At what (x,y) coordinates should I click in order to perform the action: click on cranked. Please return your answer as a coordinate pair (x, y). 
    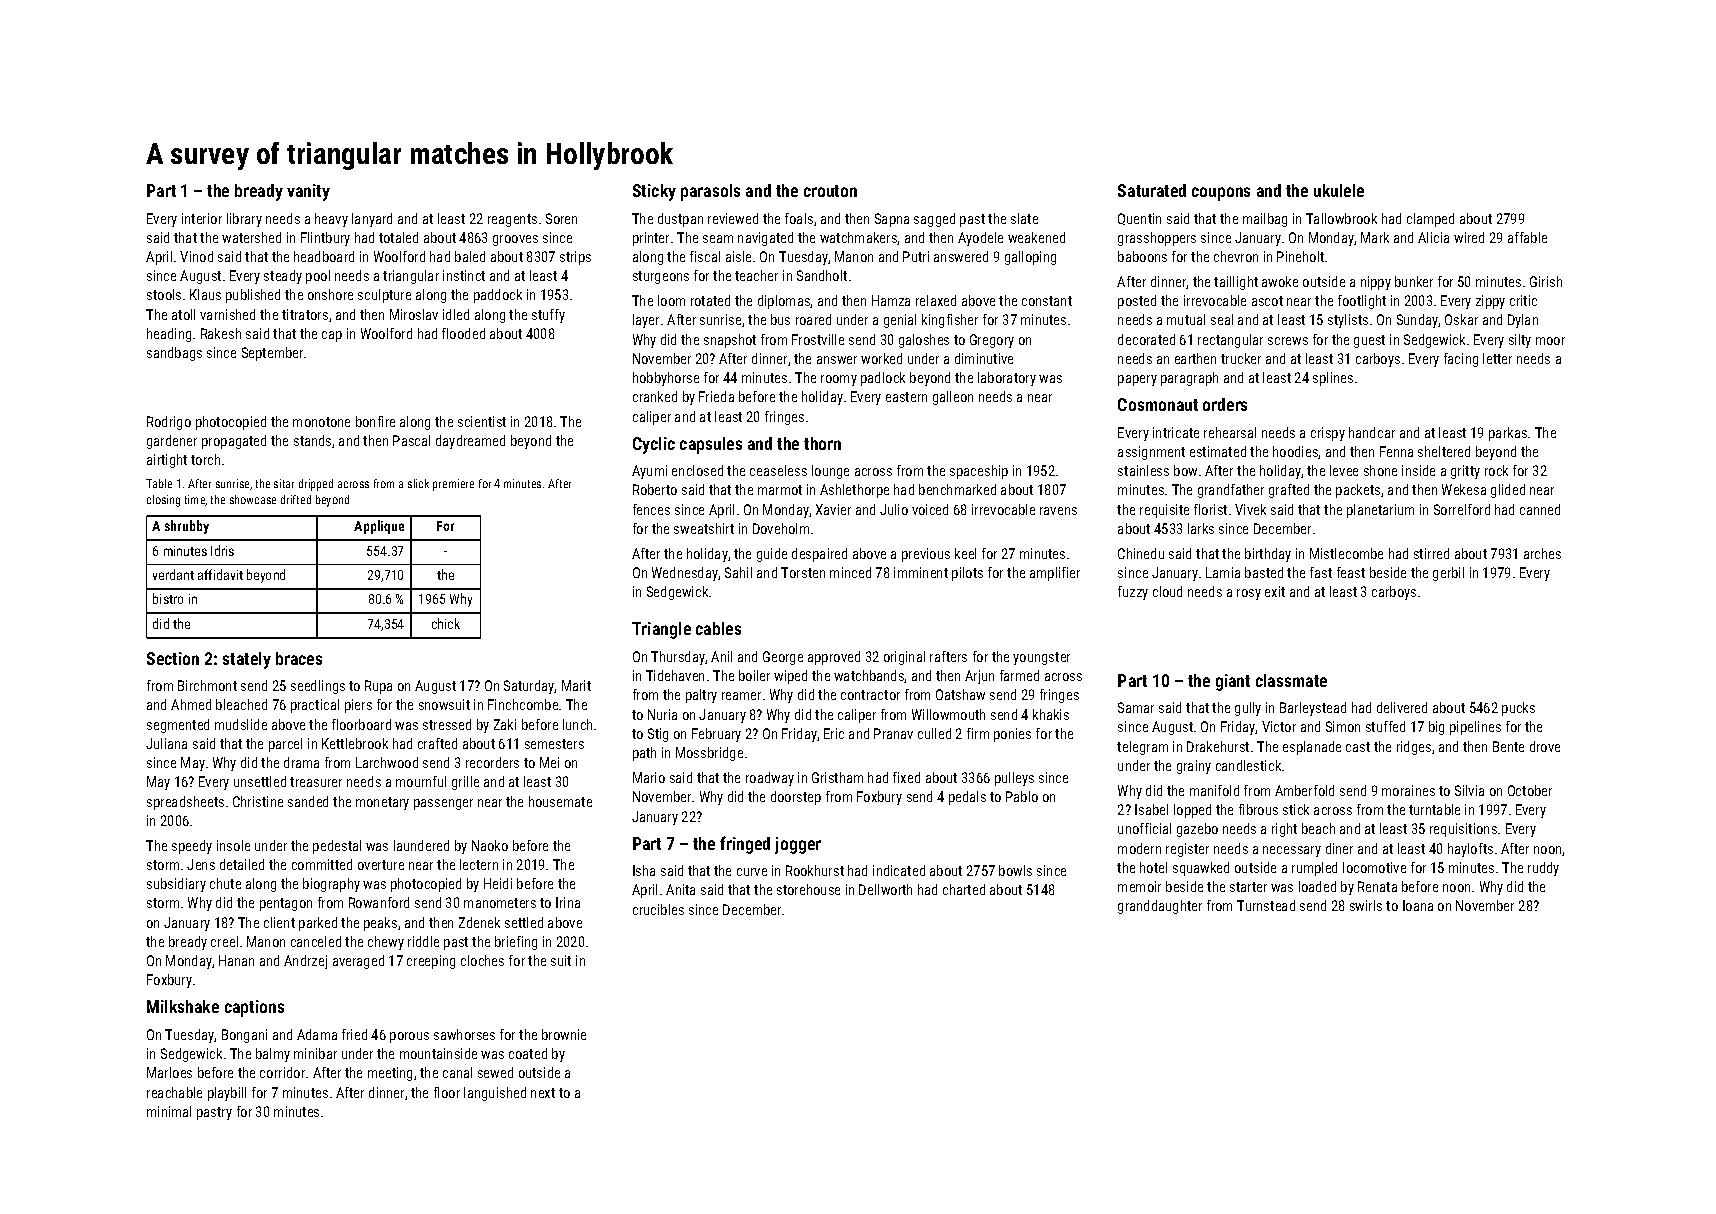
    Looking at the image, I should click on (655, 396).
